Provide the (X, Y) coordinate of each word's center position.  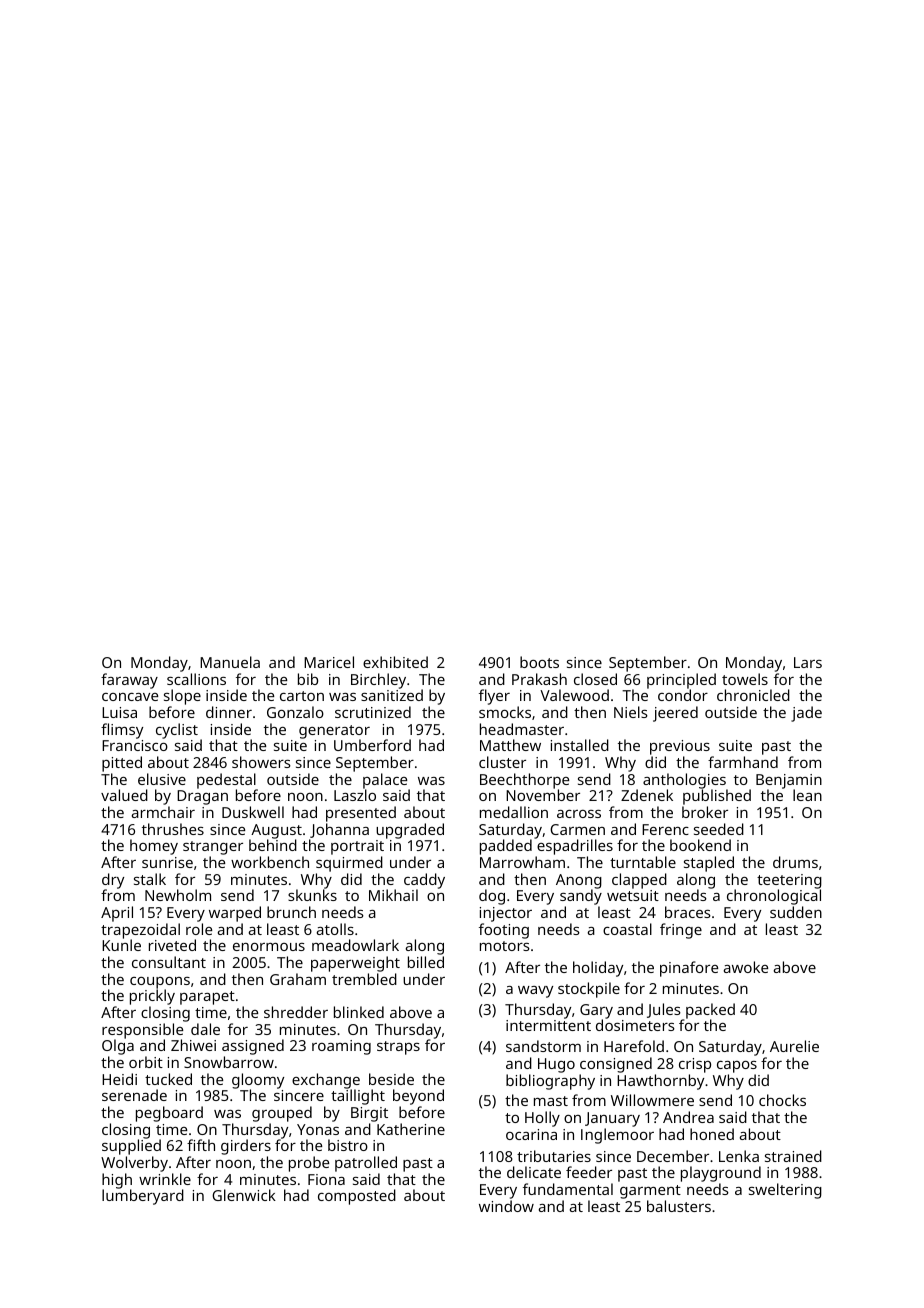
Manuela (230, 662)
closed (595, 679)
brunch (291, 912)
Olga (118, 1047)
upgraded (410, 831)
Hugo (556, 1065)
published (717, 797)
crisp (695, 1065)
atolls (335, 929)
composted (357, 1197)
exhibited (395, 662)
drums (795, 862)
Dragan (202, 797)
